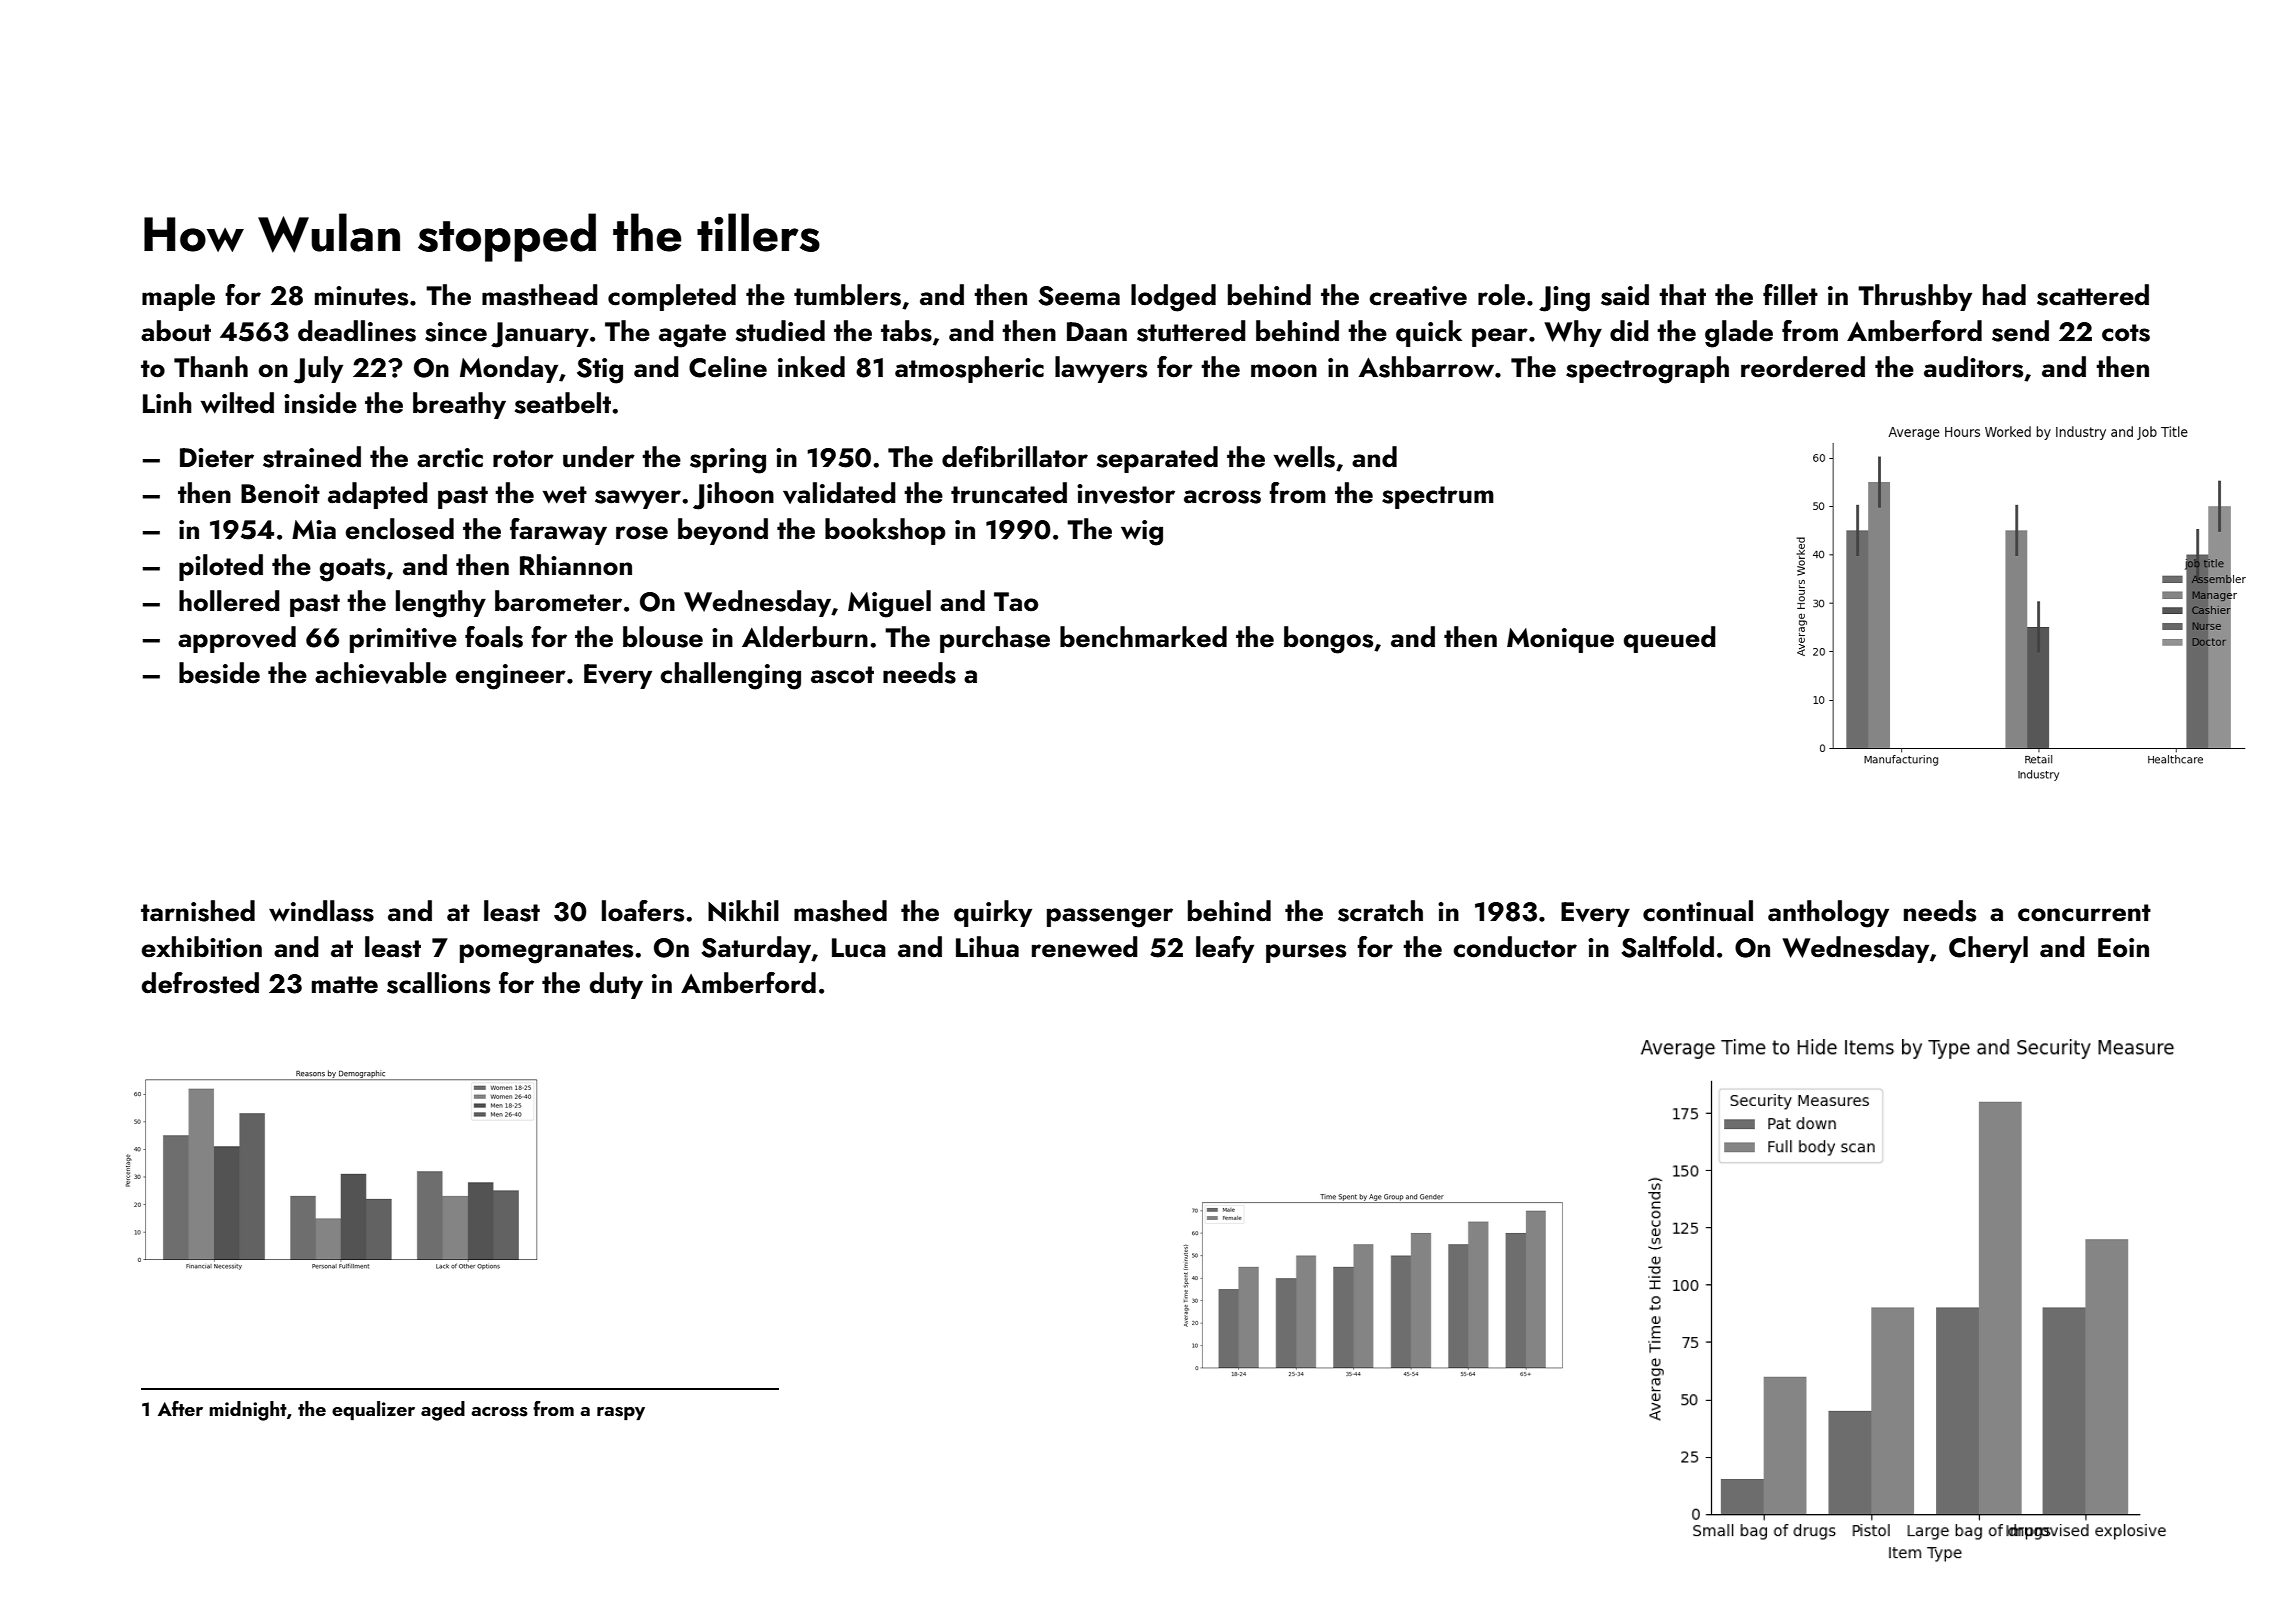 The height and width of the screenshot is (1620, 2292). Describe the element at coordinates (1143, 637) in the screenshot. I see `benchmarked` at that location.
